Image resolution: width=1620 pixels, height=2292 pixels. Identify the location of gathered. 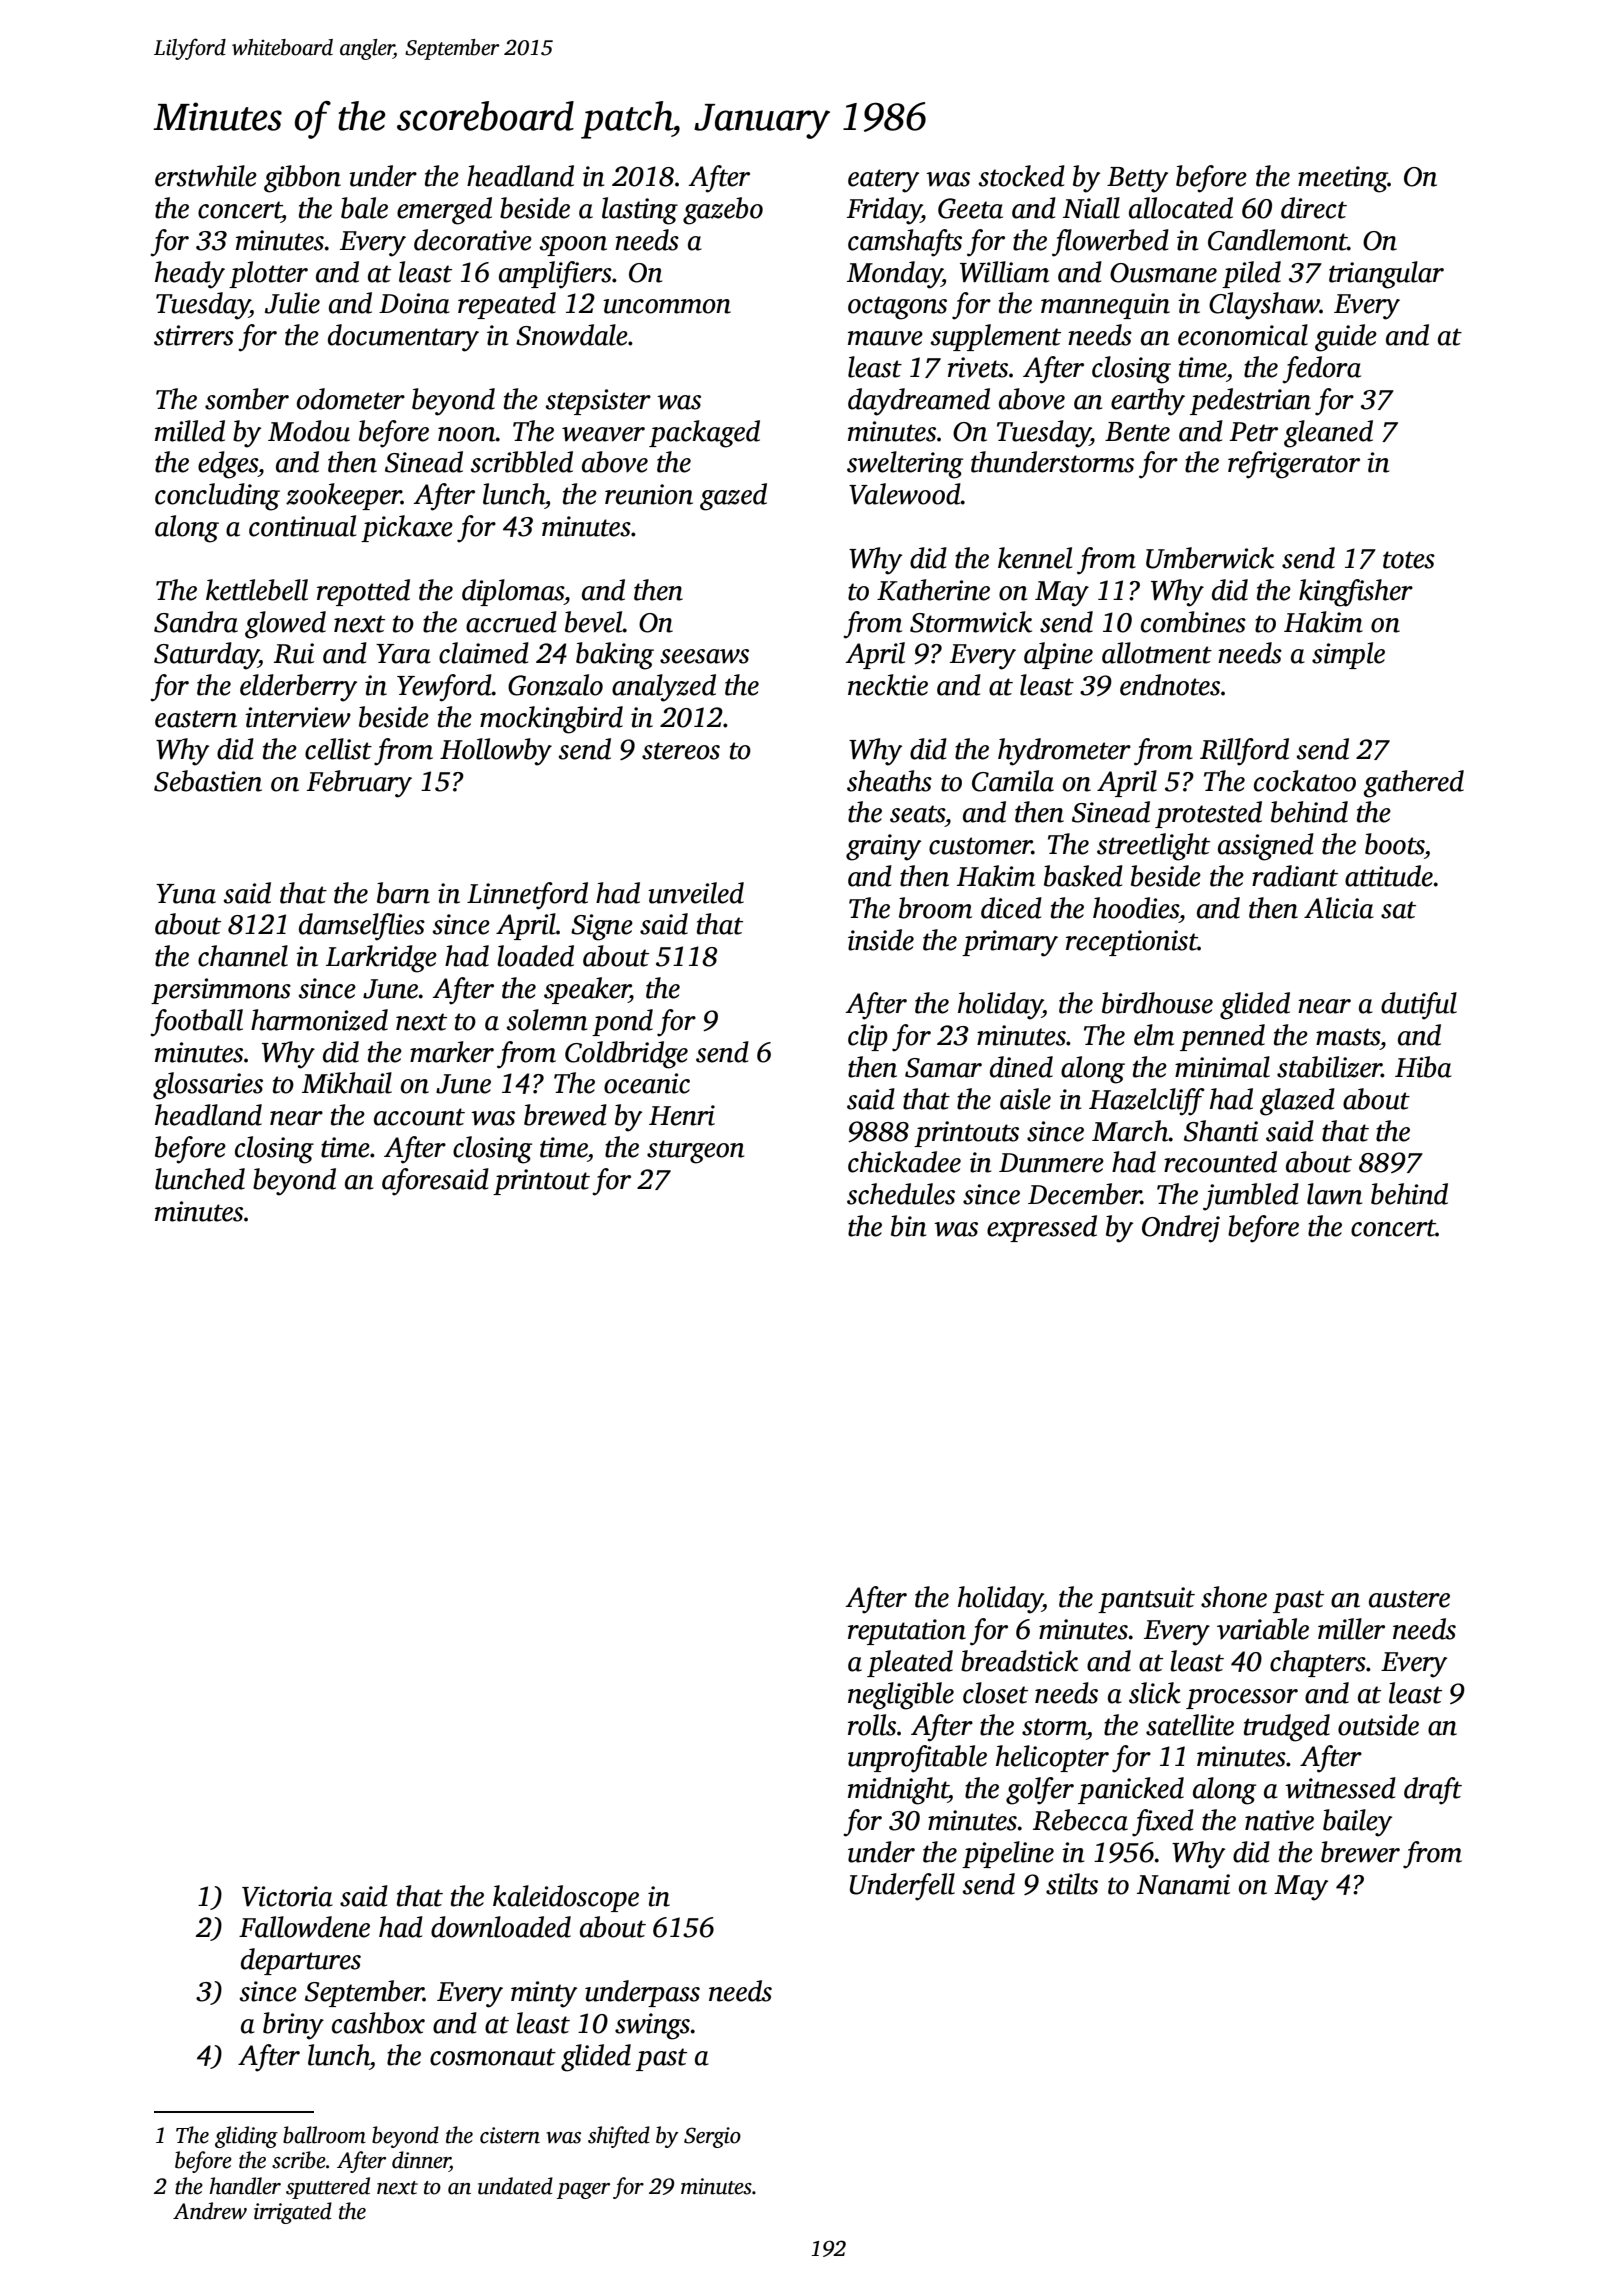
(1413, 784).
